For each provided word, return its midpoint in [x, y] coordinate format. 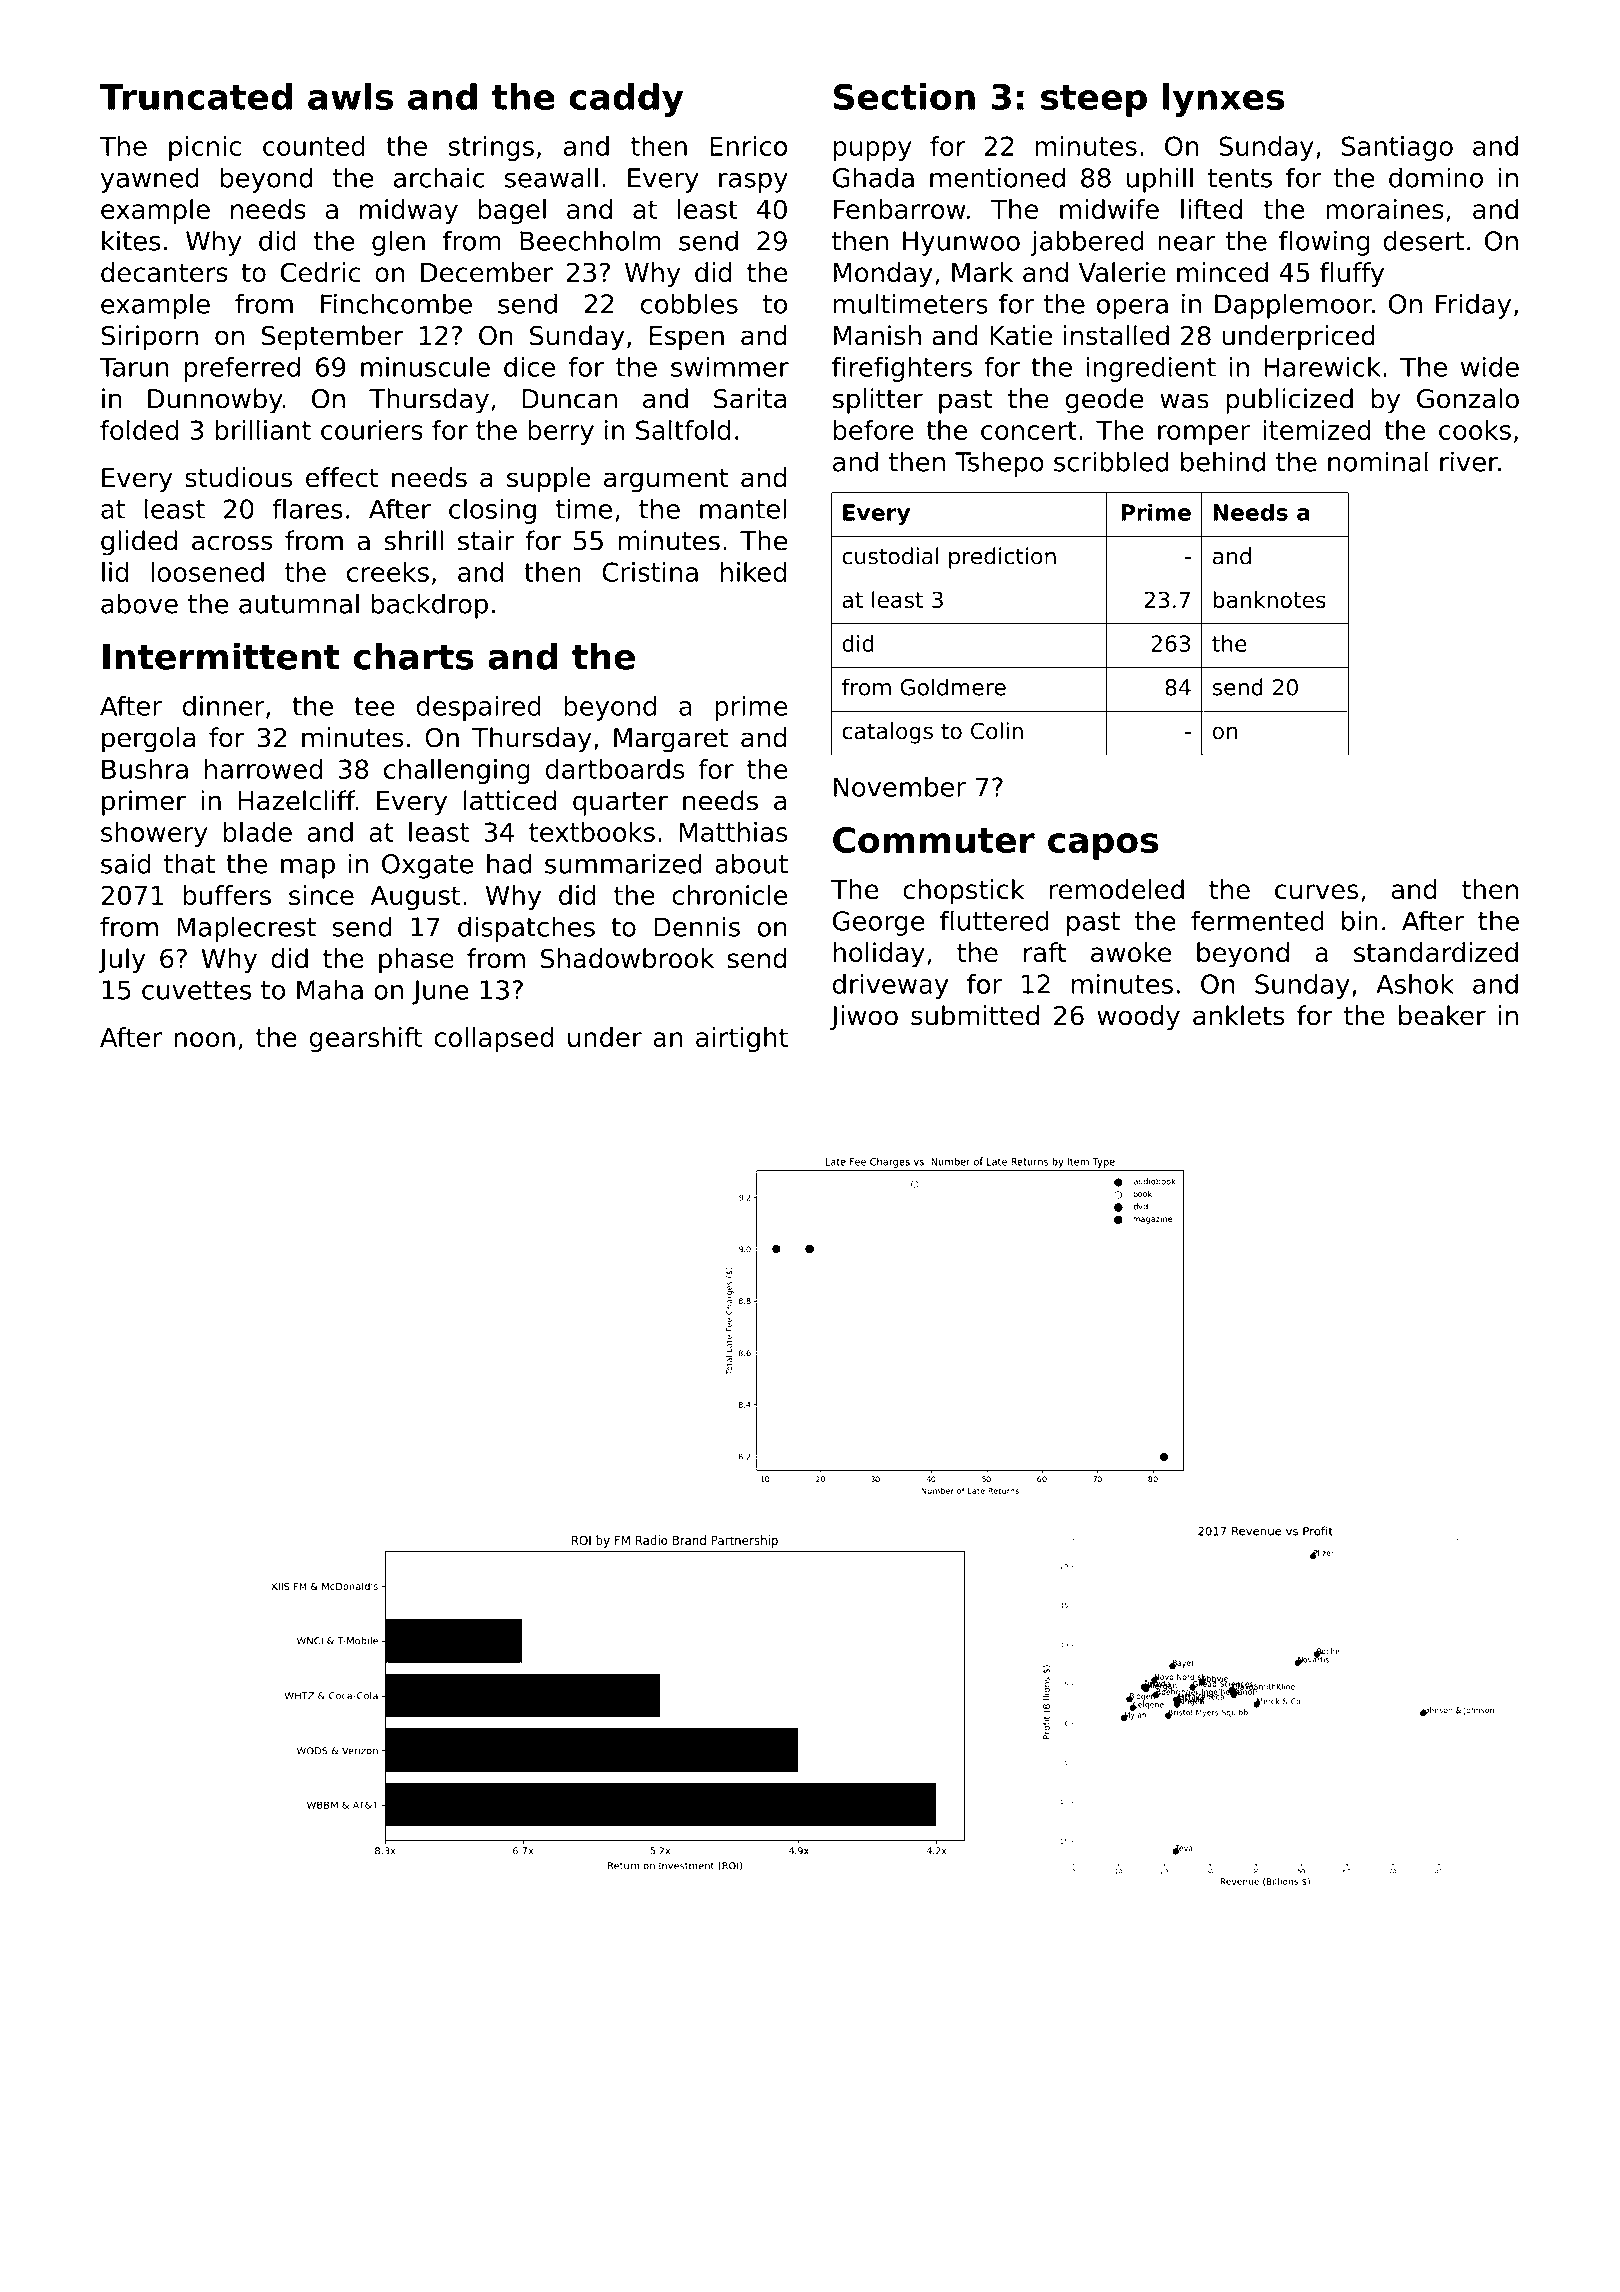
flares [307, 509]
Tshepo [999, 464]
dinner [224, 706]
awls [350, 96]
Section [904, 96]
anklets [1239, 1015]
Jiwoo [864, 1017]
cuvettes [196, 990]
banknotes [1269, 599]
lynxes [1223, 100]
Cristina [650, 572]
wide [1490, 367]
